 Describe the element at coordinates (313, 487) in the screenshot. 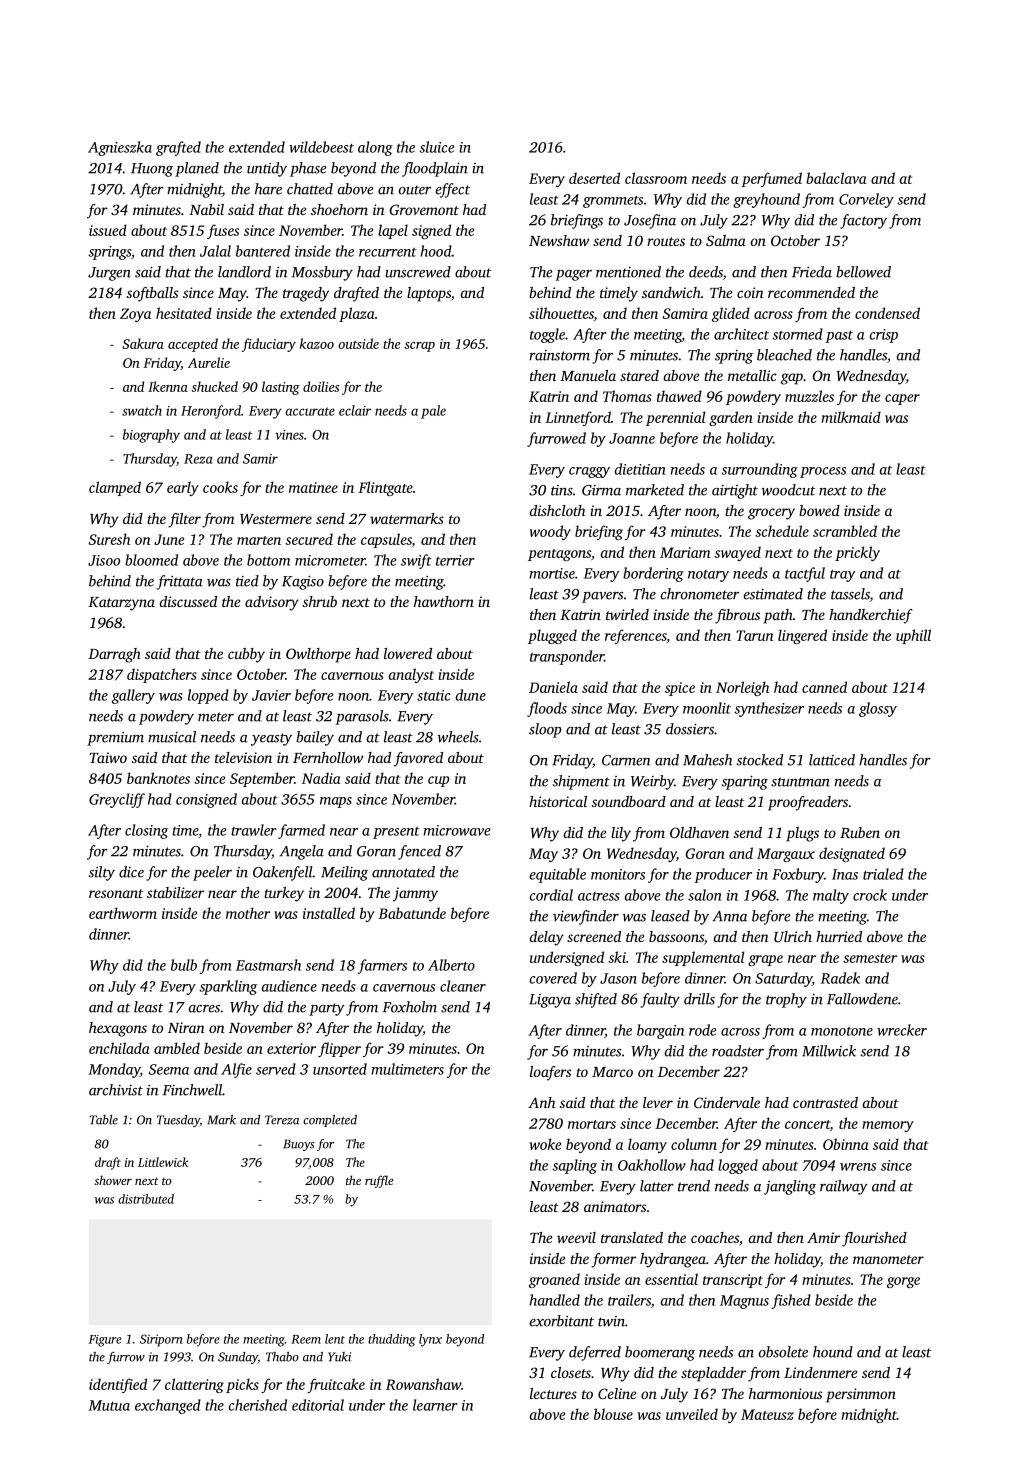

I see `matinee` at that location.
